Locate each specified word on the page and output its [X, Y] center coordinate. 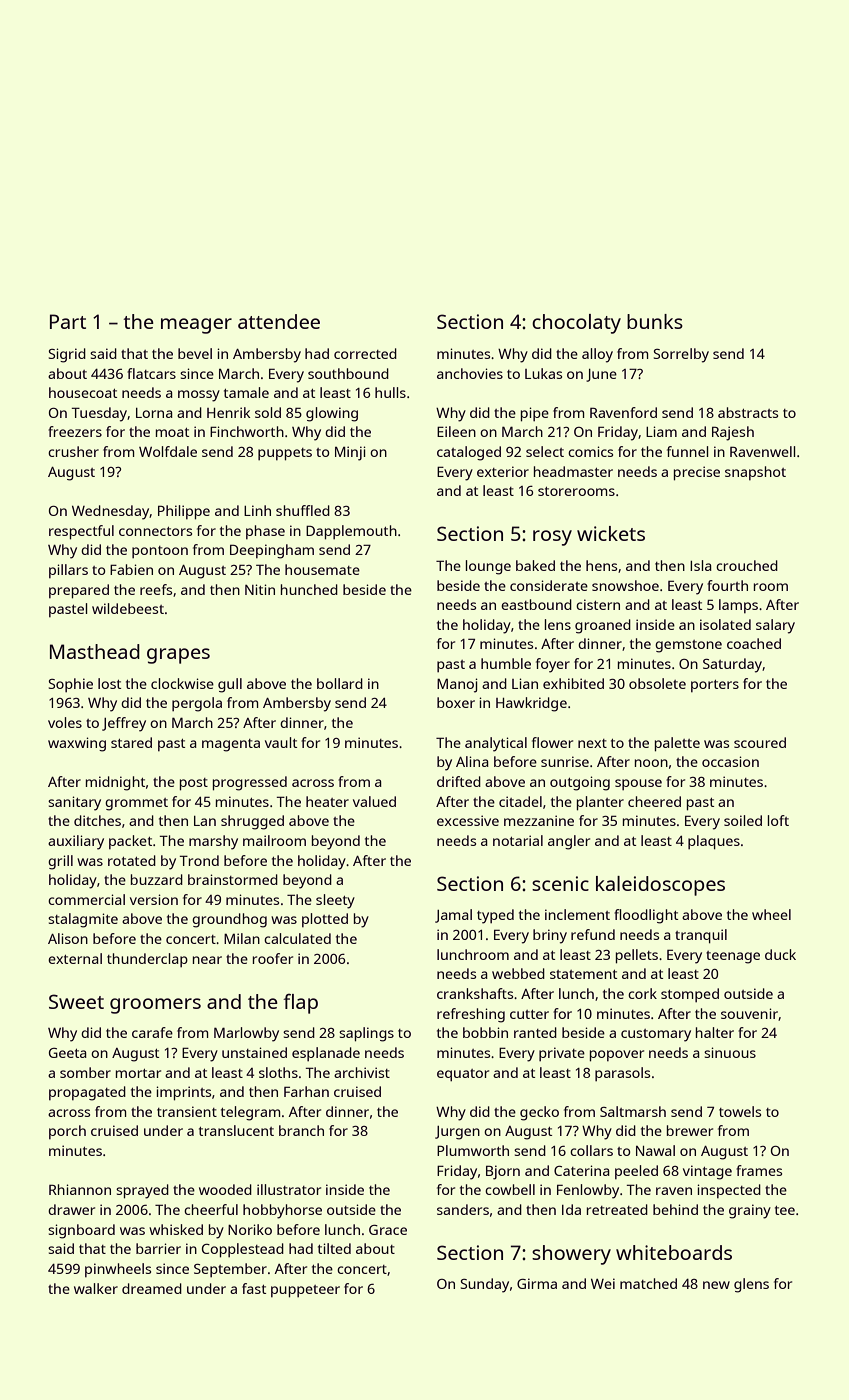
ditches [97, 820]
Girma [537, 1283]
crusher [73, 451]
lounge [488, 567]
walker [96, 1288]
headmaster [573, 471]
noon [651, 763]
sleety [335, 901]
